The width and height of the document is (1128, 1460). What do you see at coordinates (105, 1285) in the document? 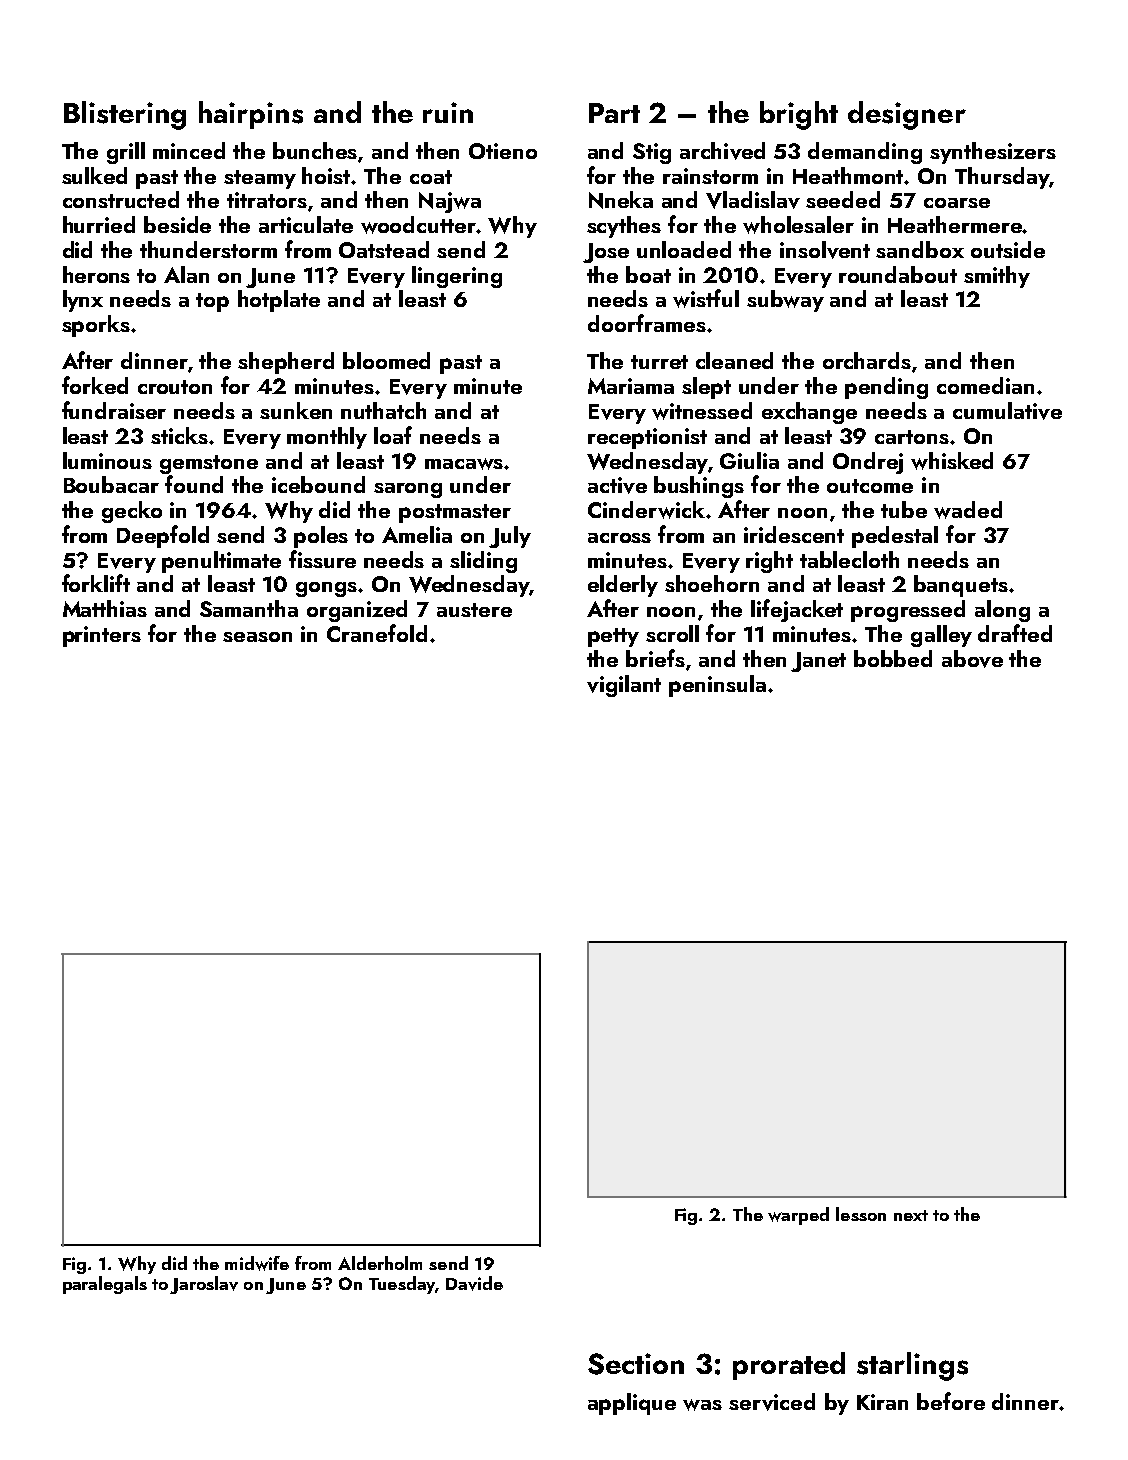
I see `paralegals` at bounding box center [105, 1285].
